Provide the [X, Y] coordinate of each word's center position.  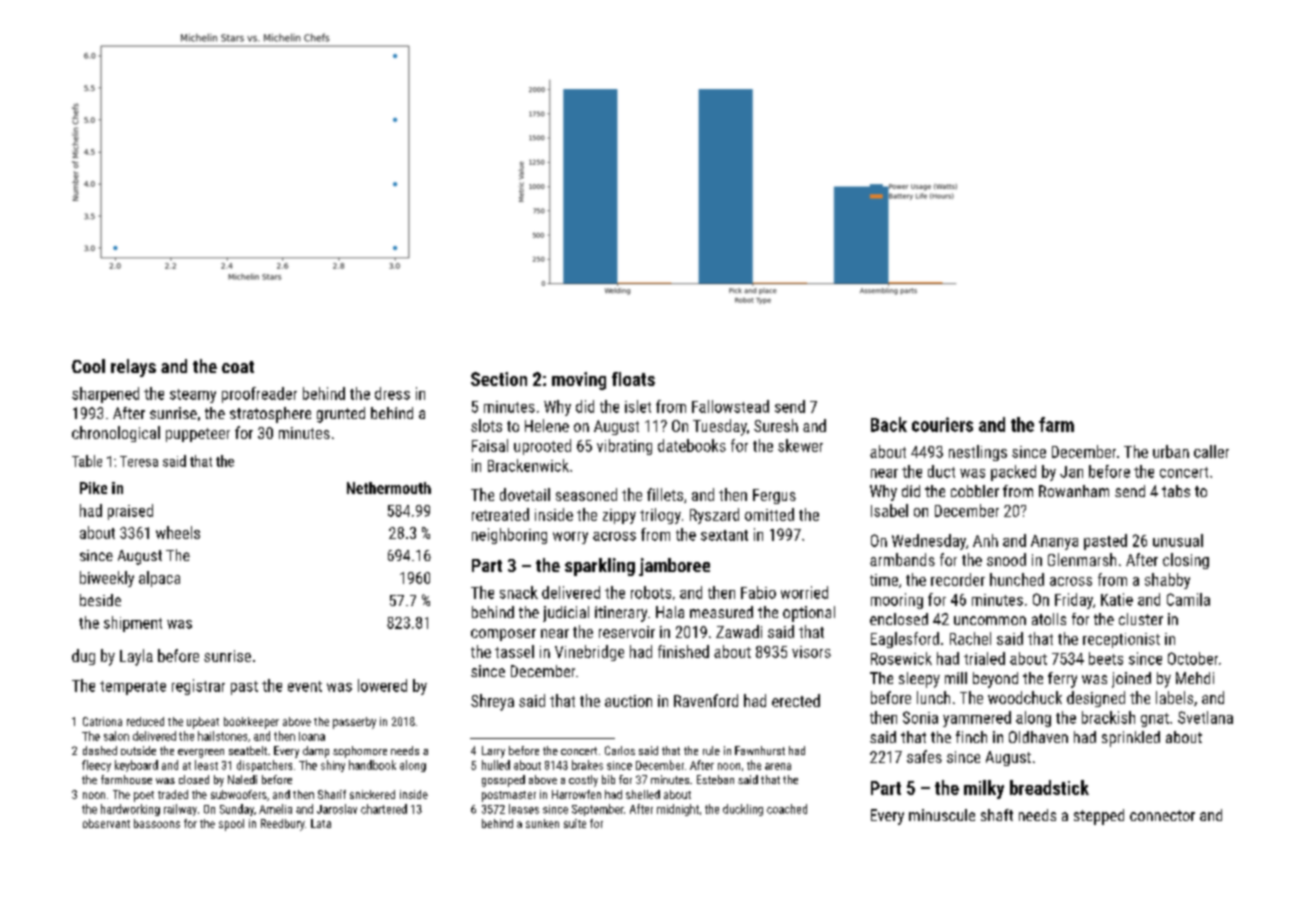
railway [180, 810]
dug [83, 657]
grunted [341, 415]
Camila [1188, 599]
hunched [1017, 579]
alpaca [159, 579]
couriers [942, 424]
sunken [542, 823]
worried [804, 592]
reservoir [627, 632]
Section [499, 379]
